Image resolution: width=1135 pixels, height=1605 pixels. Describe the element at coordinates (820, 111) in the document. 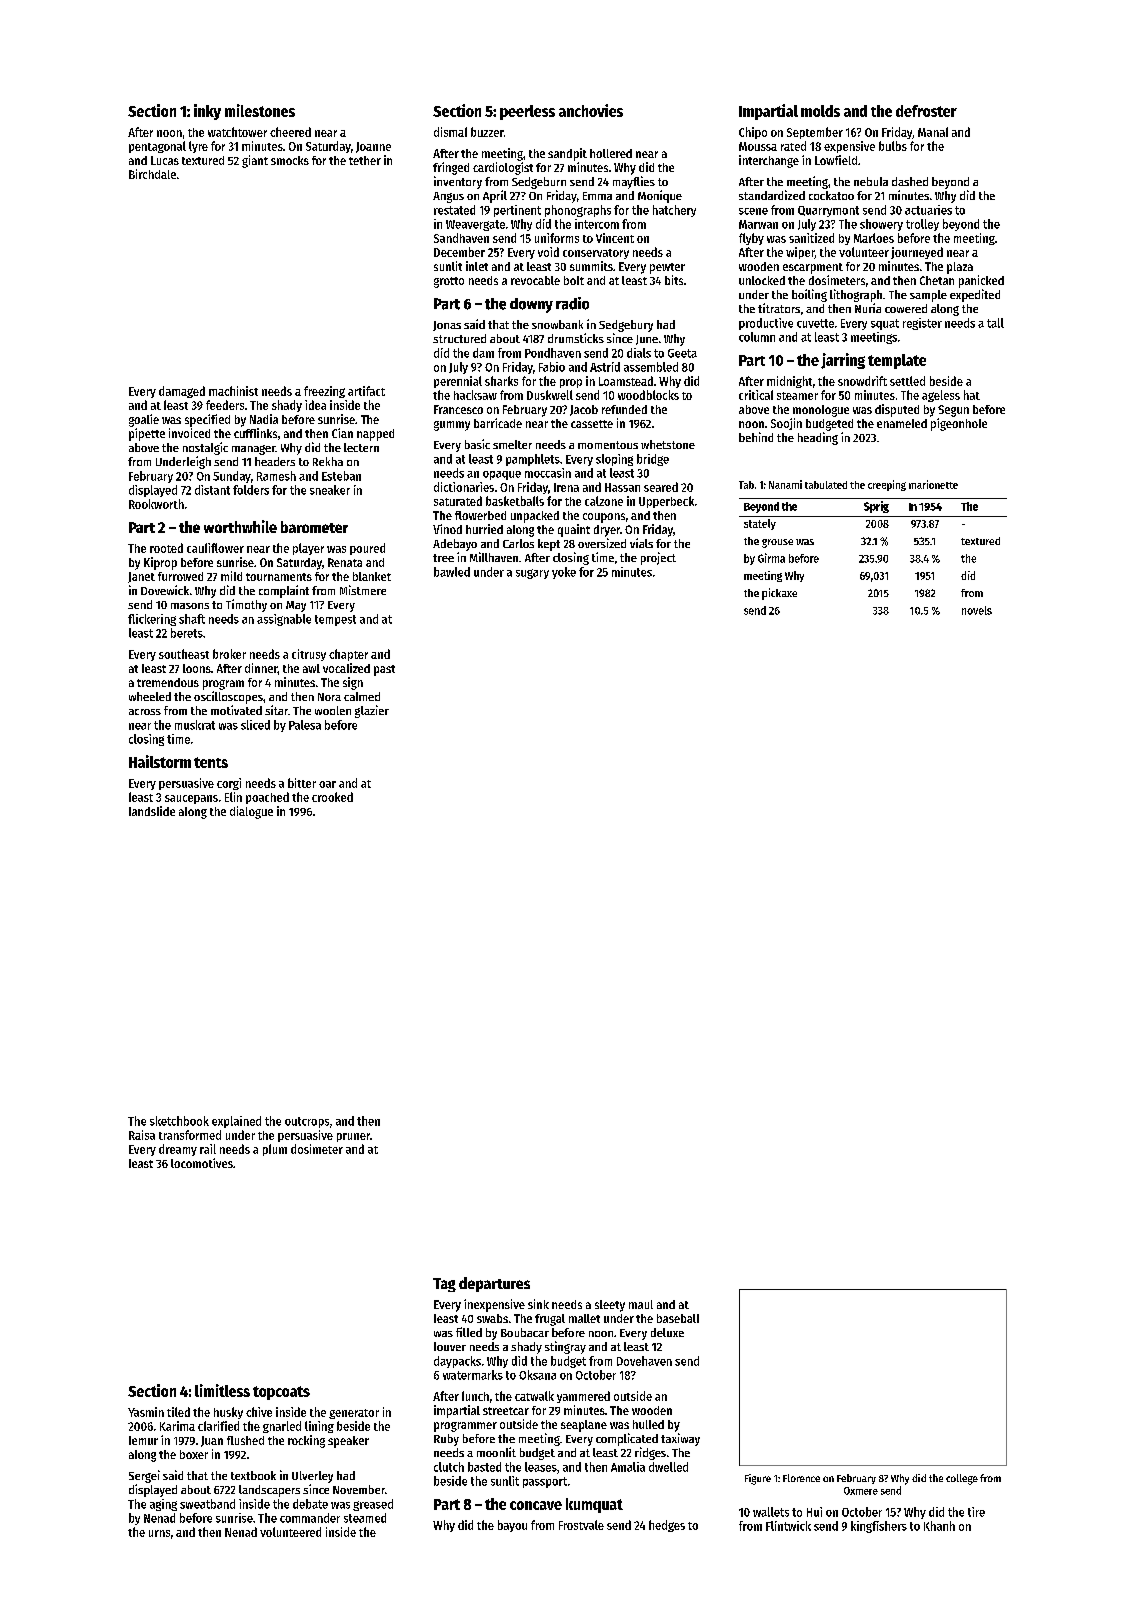

I see `molds` at that location.
